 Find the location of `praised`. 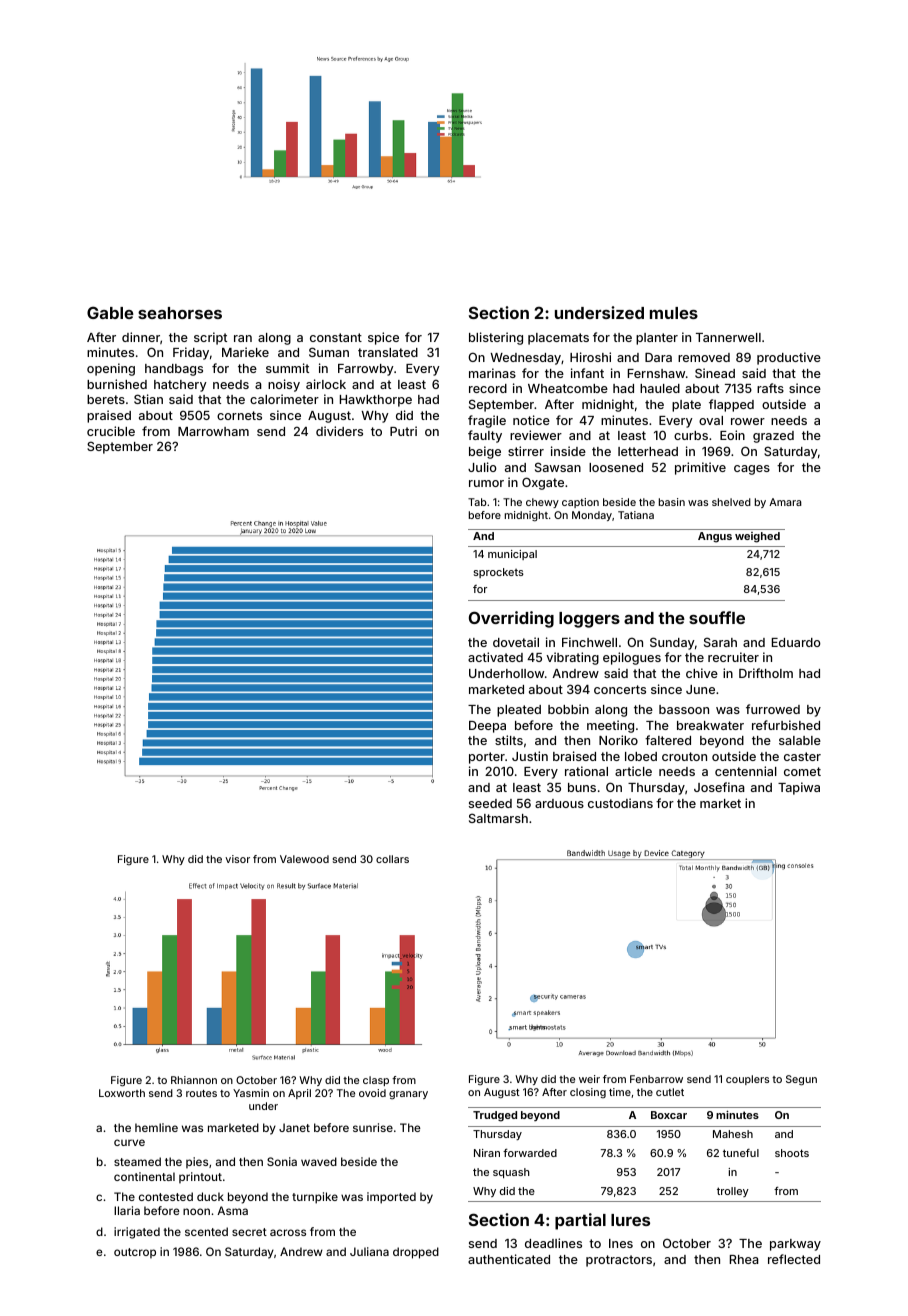

praised is located at coordinates (109, 416).
